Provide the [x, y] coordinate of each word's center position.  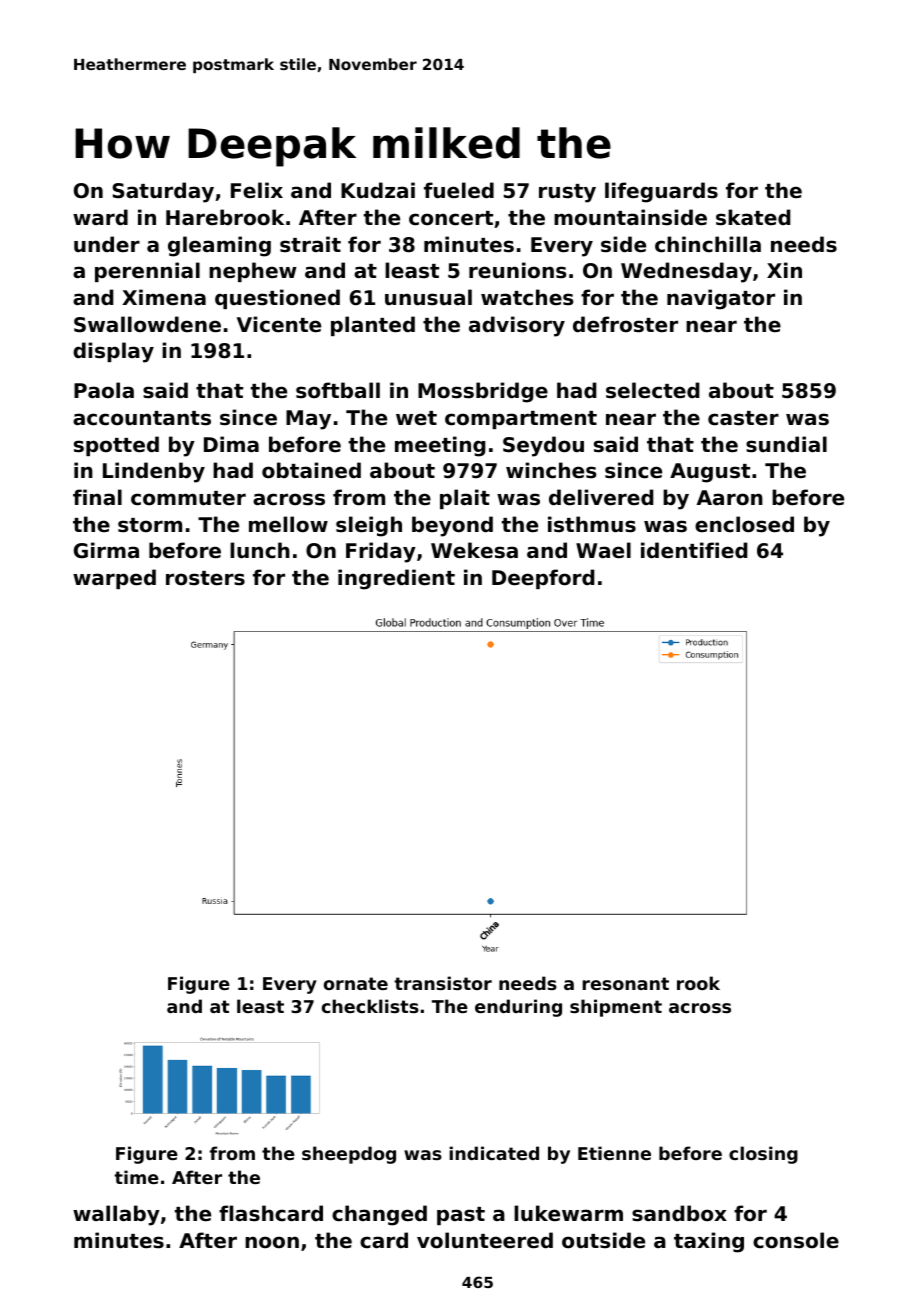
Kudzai [378, 190]
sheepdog [349, 1155]
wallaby [116, 1215]
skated [753, 217]
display [113, 352]
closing [763, 1155]
